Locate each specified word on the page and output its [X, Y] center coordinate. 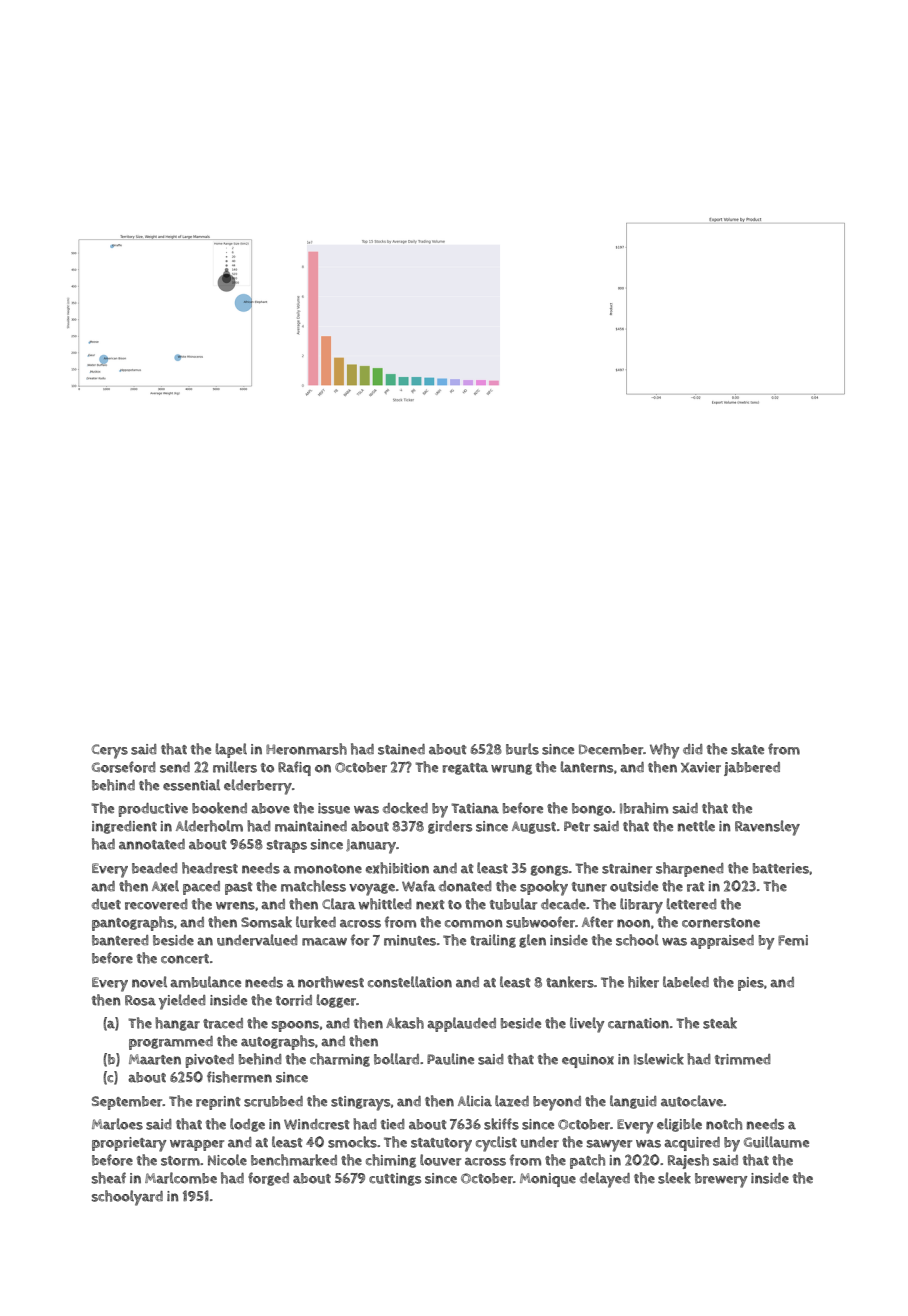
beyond [557, 1103]
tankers [570, 982]
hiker [643, 982]
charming [340, 1060]
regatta [465, 769]
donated [465, 886]
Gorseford [124, 767]
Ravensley [767, 828]
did [693, 749]
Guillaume [776, 1142]
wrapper [197, 1145]
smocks [352, 1142]
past [239, 888]
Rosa [140, 1000]
